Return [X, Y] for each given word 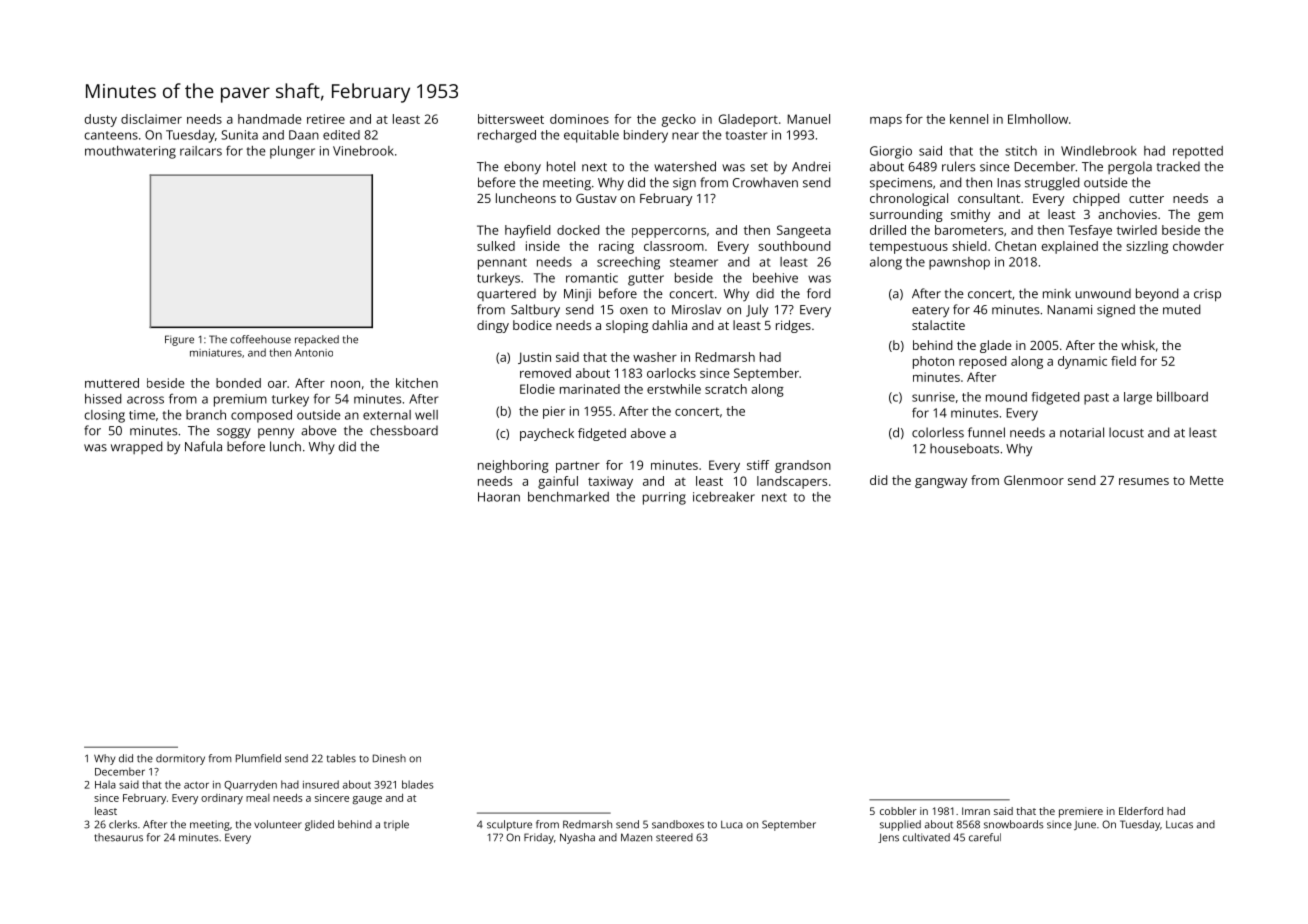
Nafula [203, 446]
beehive [775, 278]
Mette [1206, 480]
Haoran [499, 497]
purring [664, 498]
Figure [179, 340]
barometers [969, 230]
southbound [794, 246]
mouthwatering [130, 152]
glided [319, 825]
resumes [1144, 481]
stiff [758, 465]
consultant [989, 198]
